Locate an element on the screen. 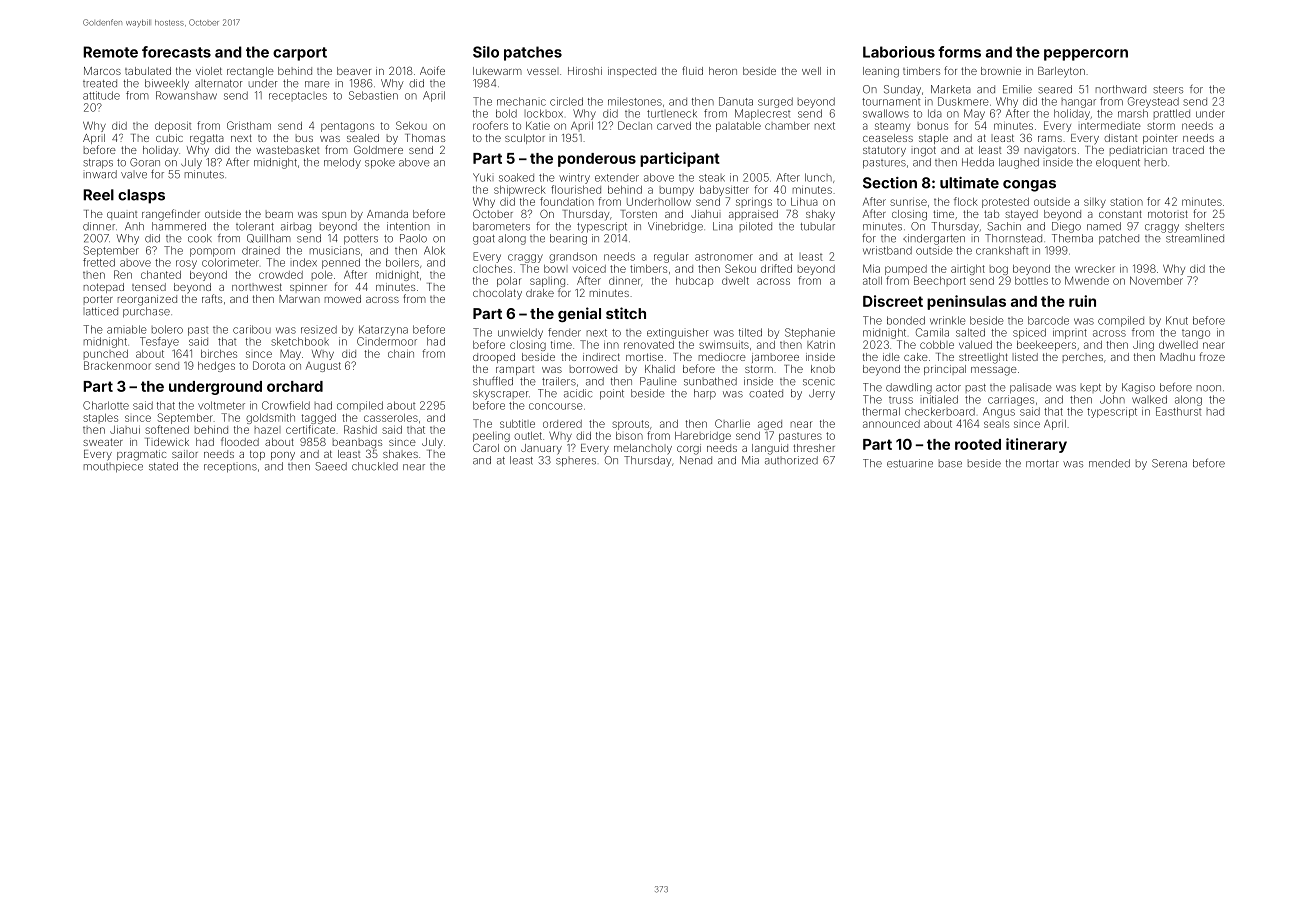 The width and height of the screenshot is (1308, 924). authorized is located at coordinates (791, 460).
